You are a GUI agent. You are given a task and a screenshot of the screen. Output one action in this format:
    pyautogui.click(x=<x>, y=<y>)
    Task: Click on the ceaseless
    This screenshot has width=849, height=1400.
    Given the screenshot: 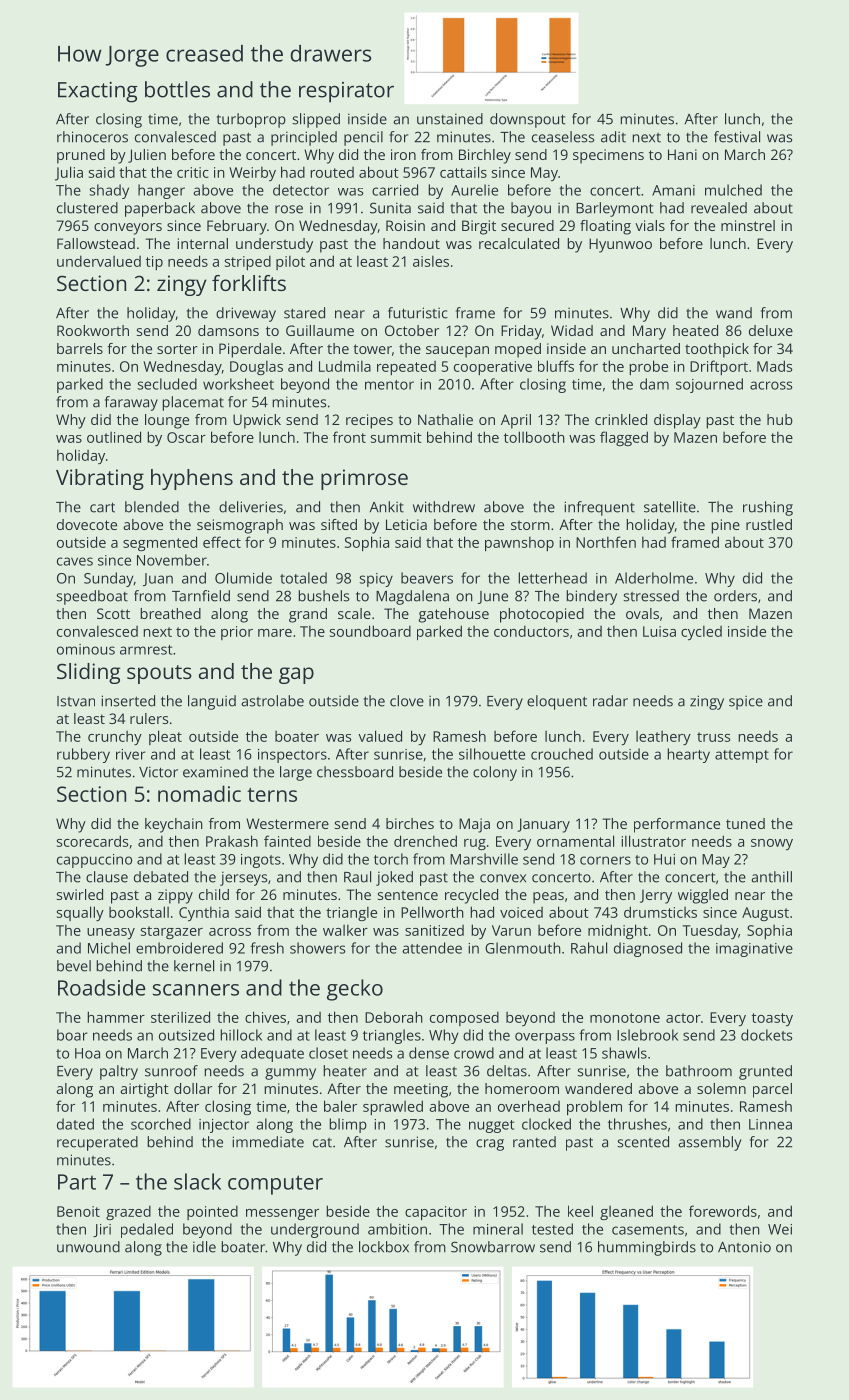 What is the action you would take?
    pyautogui.click(x=563, y=137)
